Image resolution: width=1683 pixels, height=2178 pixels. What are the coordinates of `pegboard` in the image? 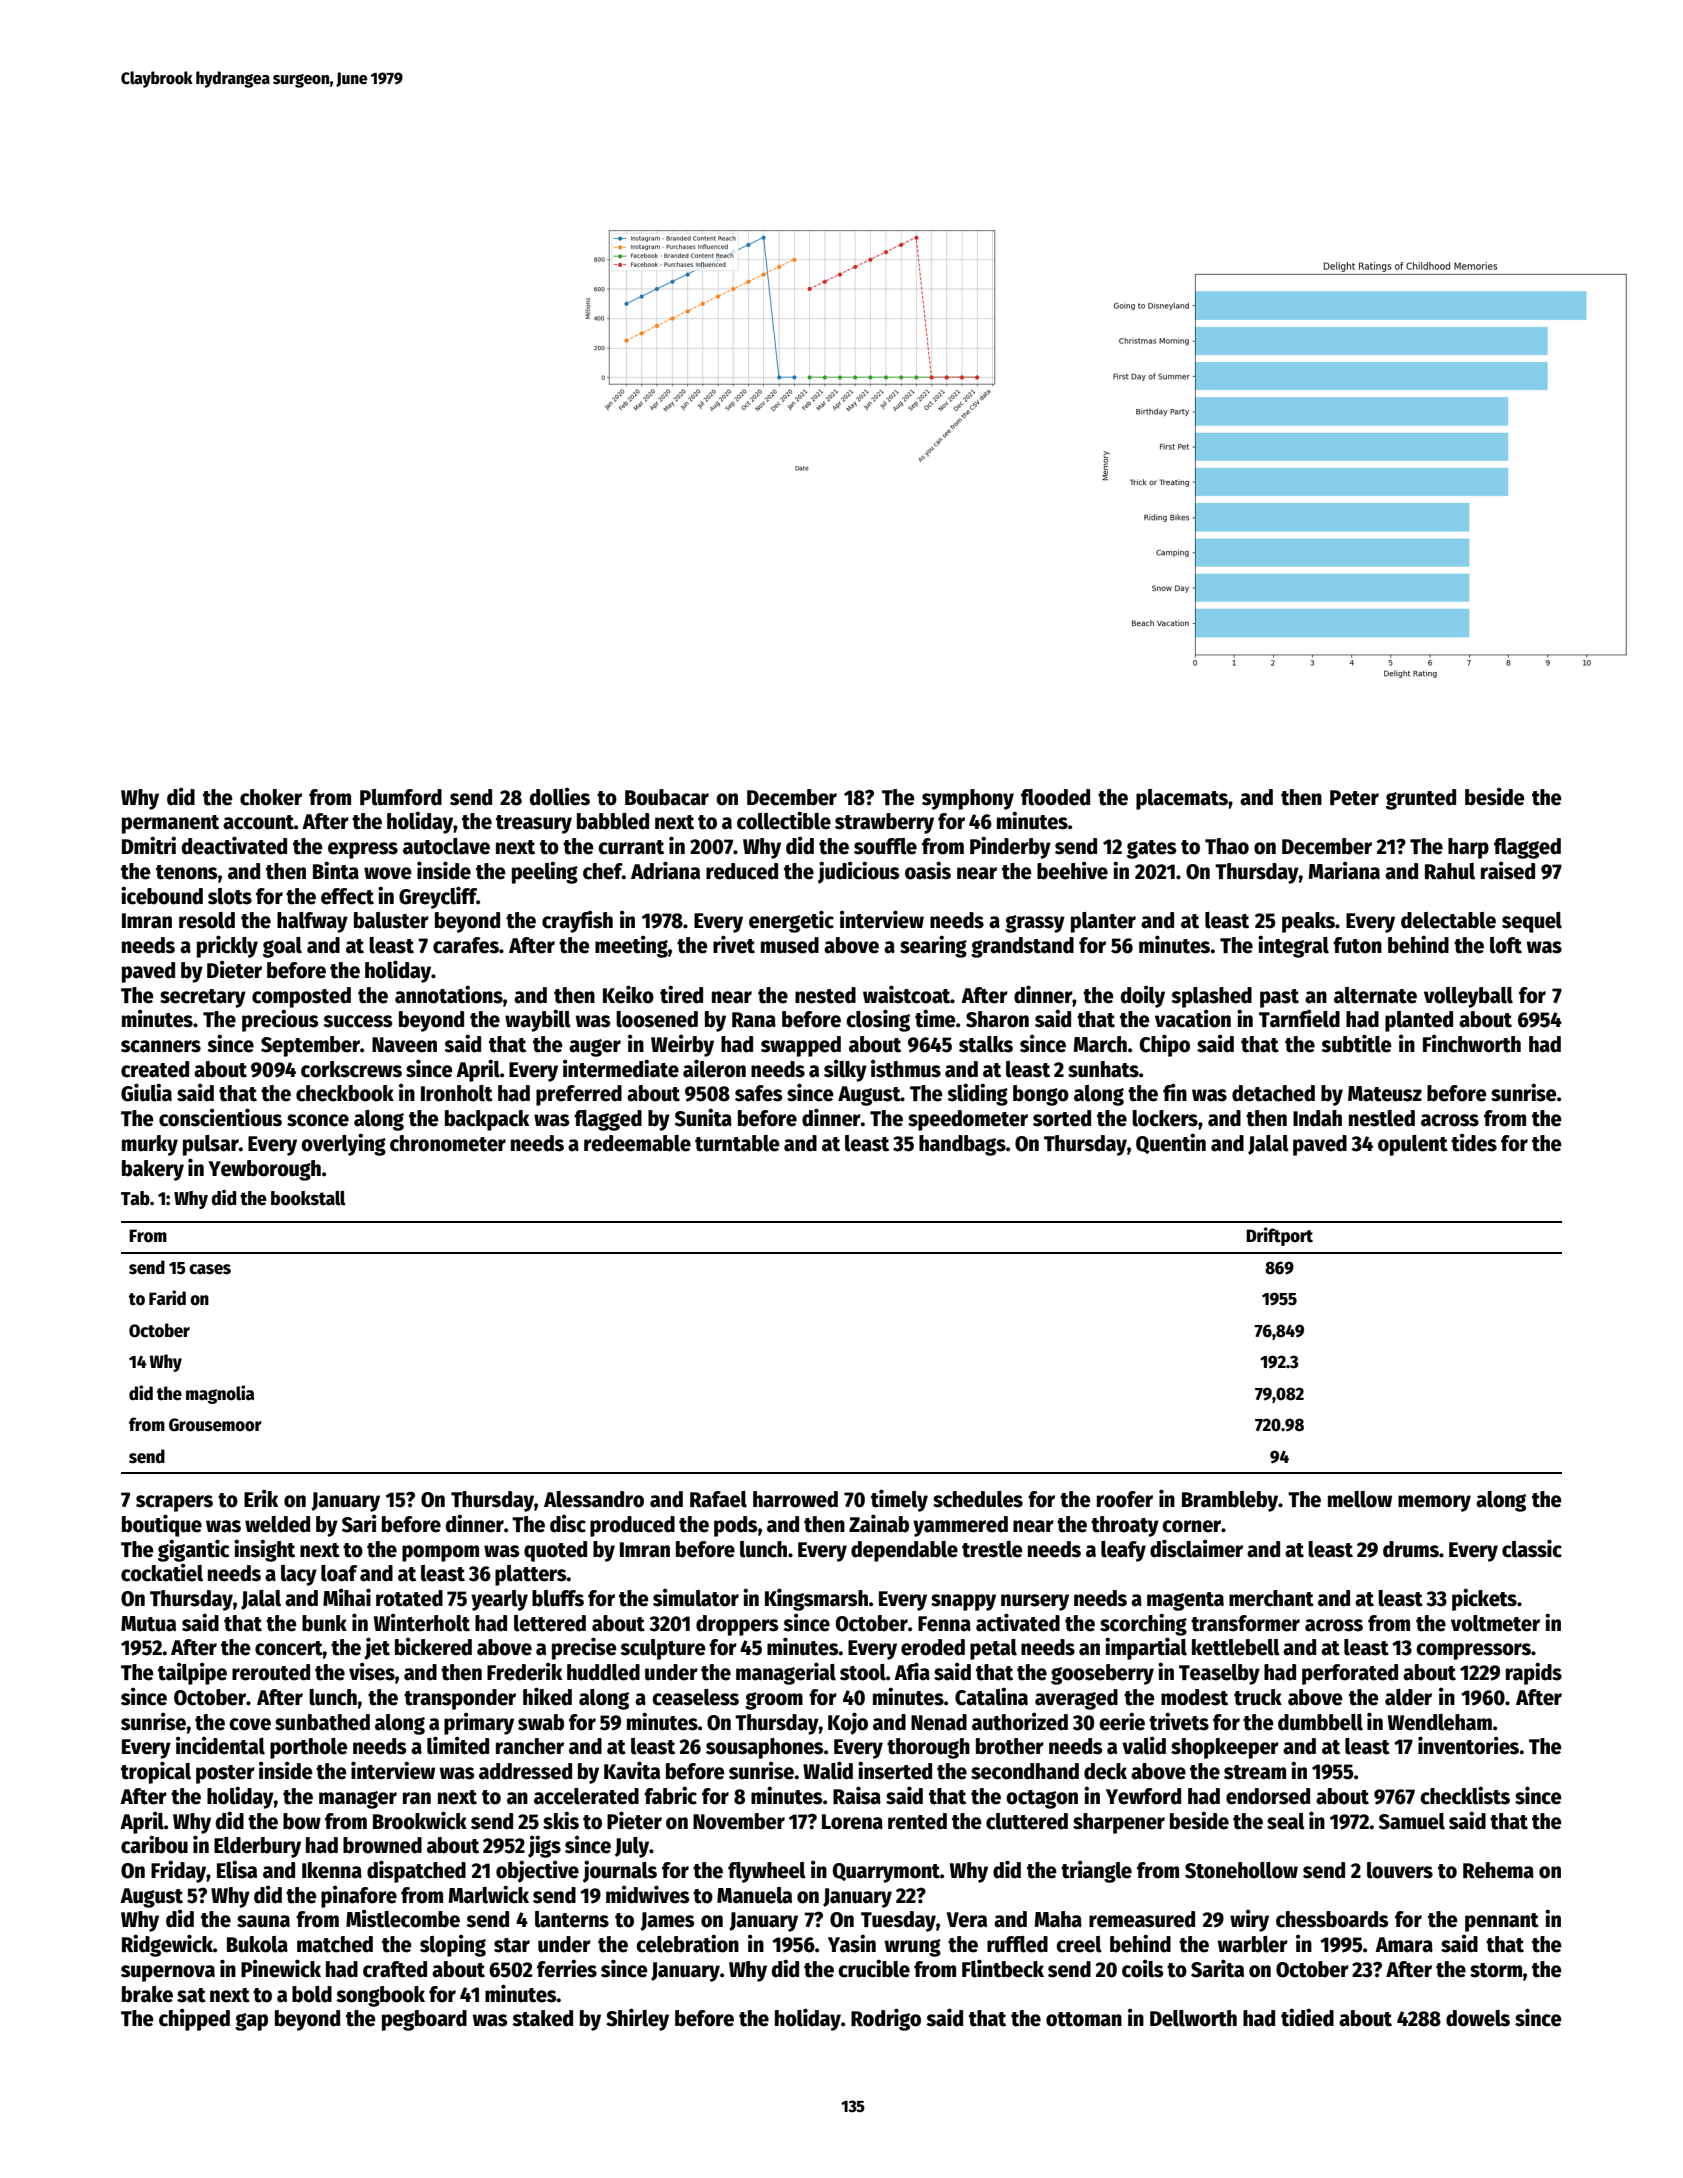 It's located at (424, 2020).
